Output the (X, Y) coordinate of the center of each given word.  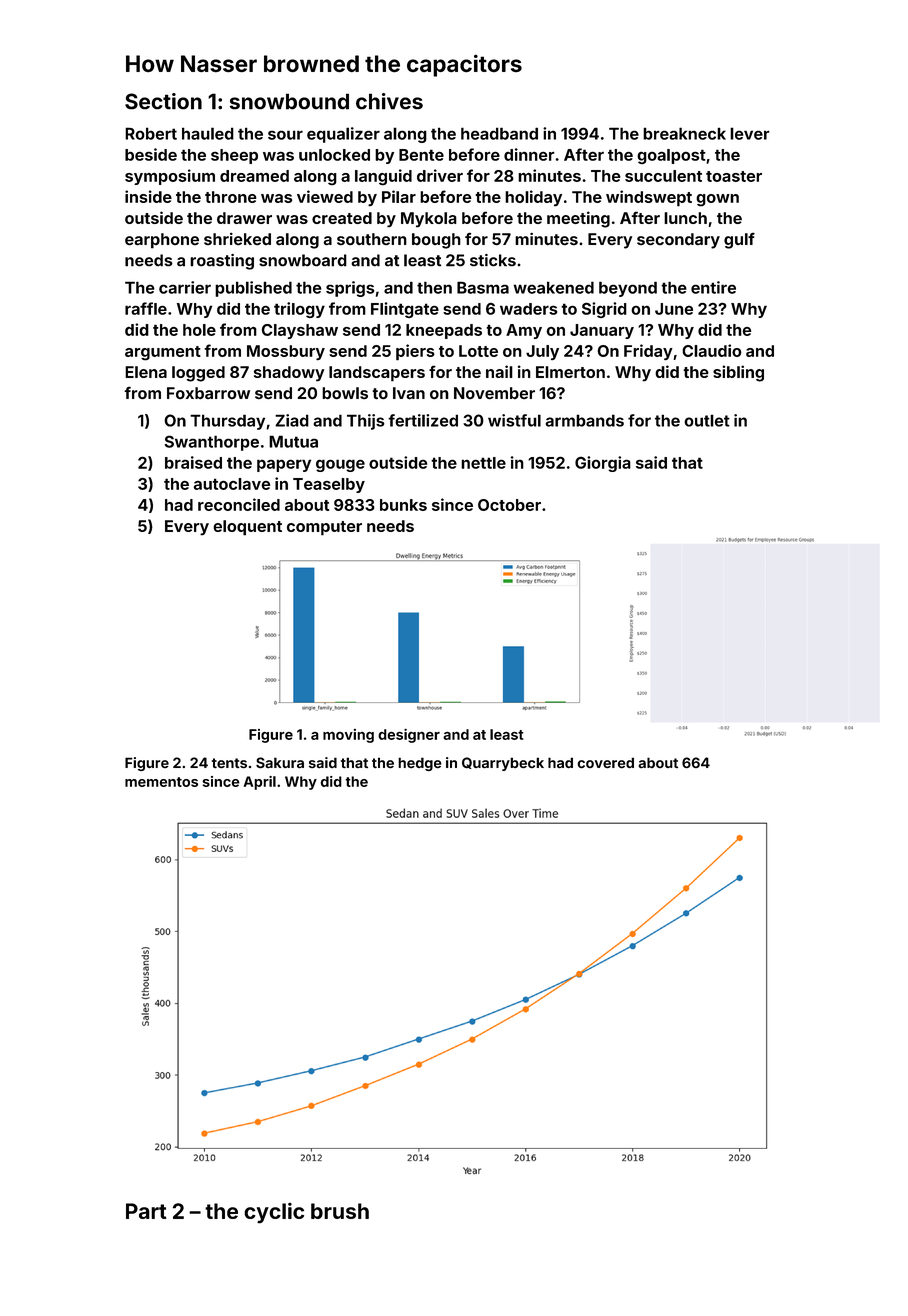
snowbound (289, 101)
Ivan (409, 393)
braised (193, 462)
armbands (585, 420)
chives (389, 101)
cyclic (274, 1213)
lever (750, 133)
